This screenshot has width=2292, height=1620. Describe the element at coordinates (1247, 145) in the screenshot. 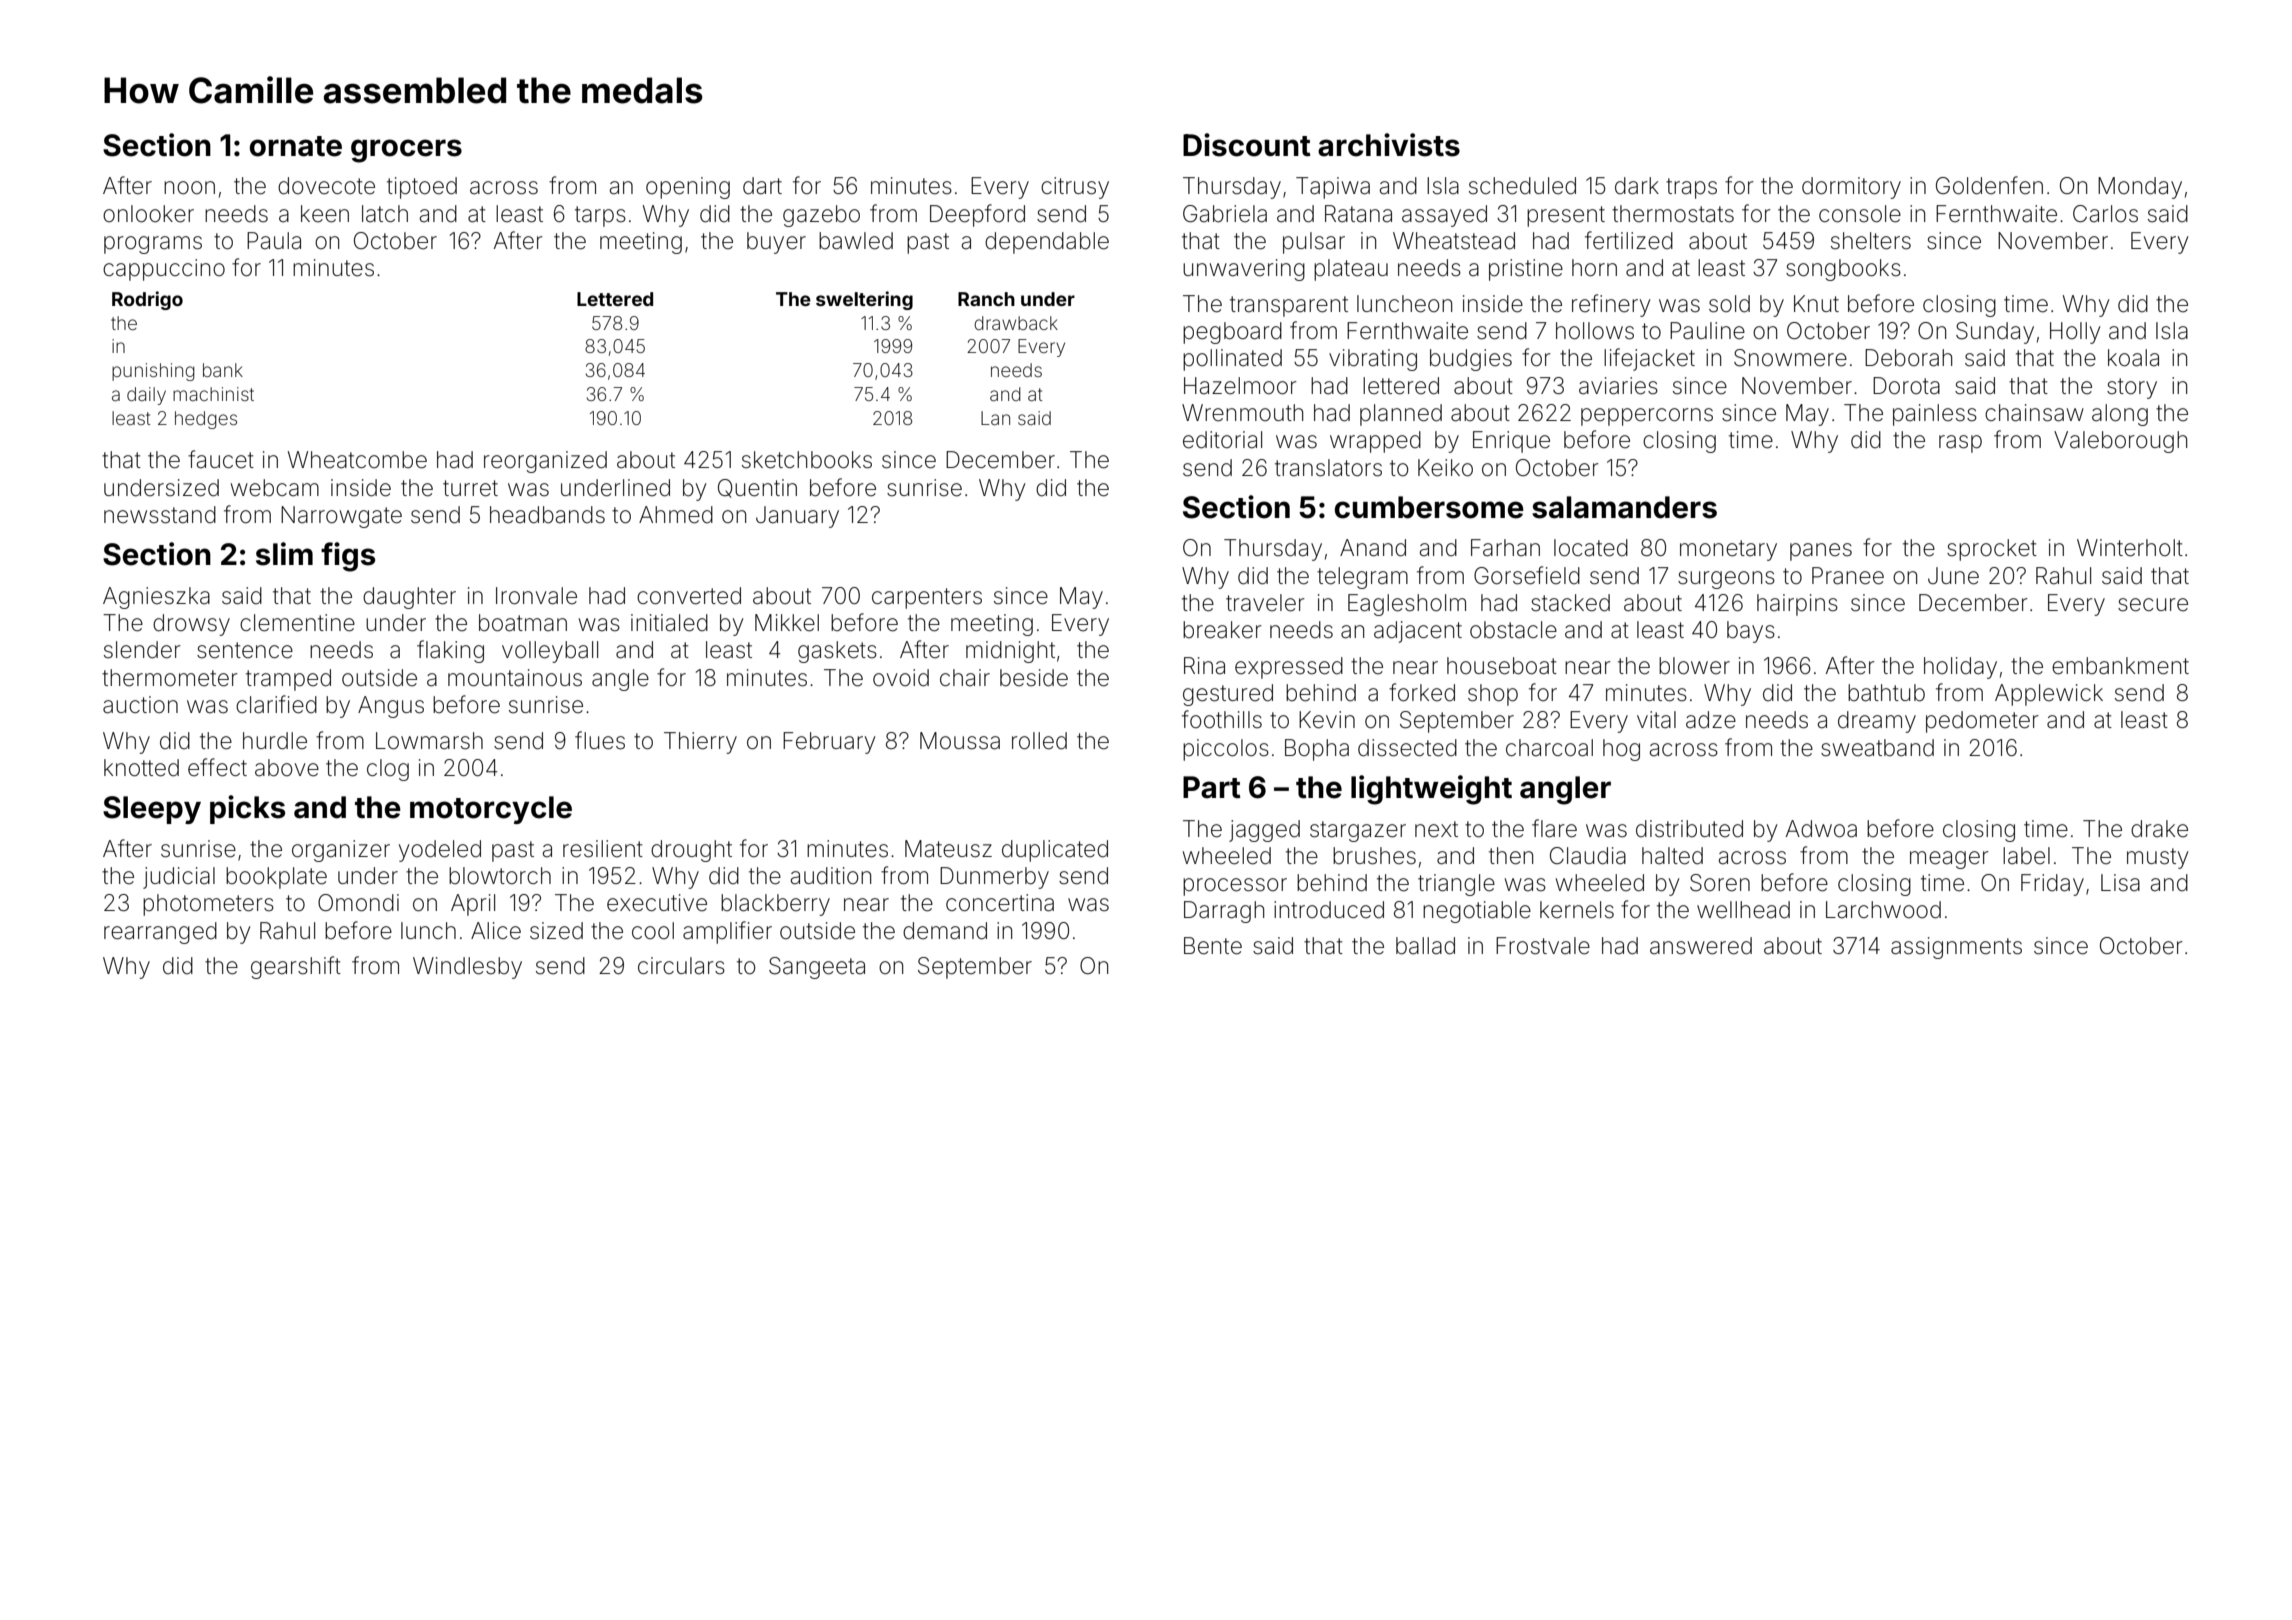

I see `Discount` at that location.
